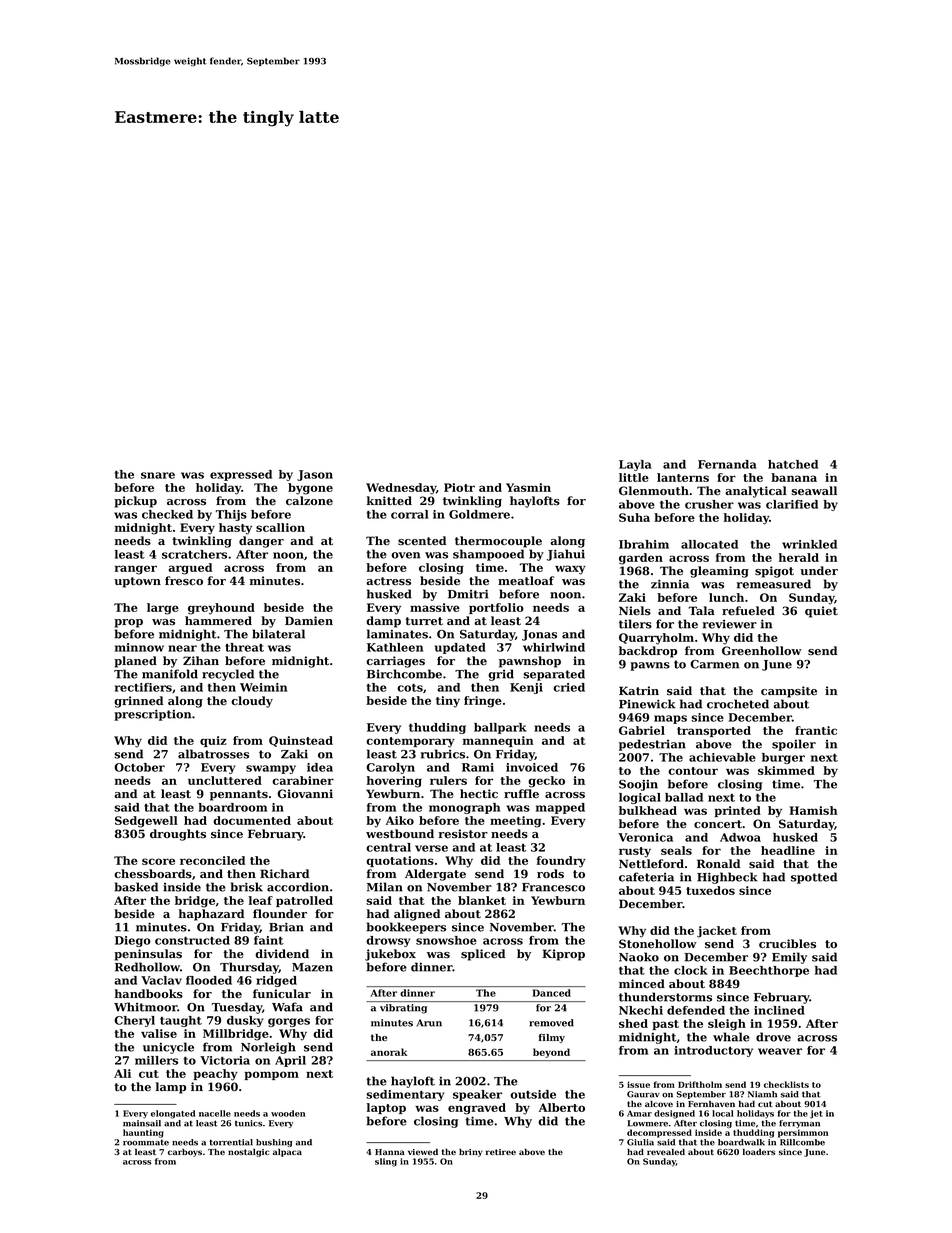 Image resolution: width=952 pixels, height=1233 pixels. What do you see at coordinates (759, 1152) in the page?
I see `loaders` at bounding box center [759, 1152].
